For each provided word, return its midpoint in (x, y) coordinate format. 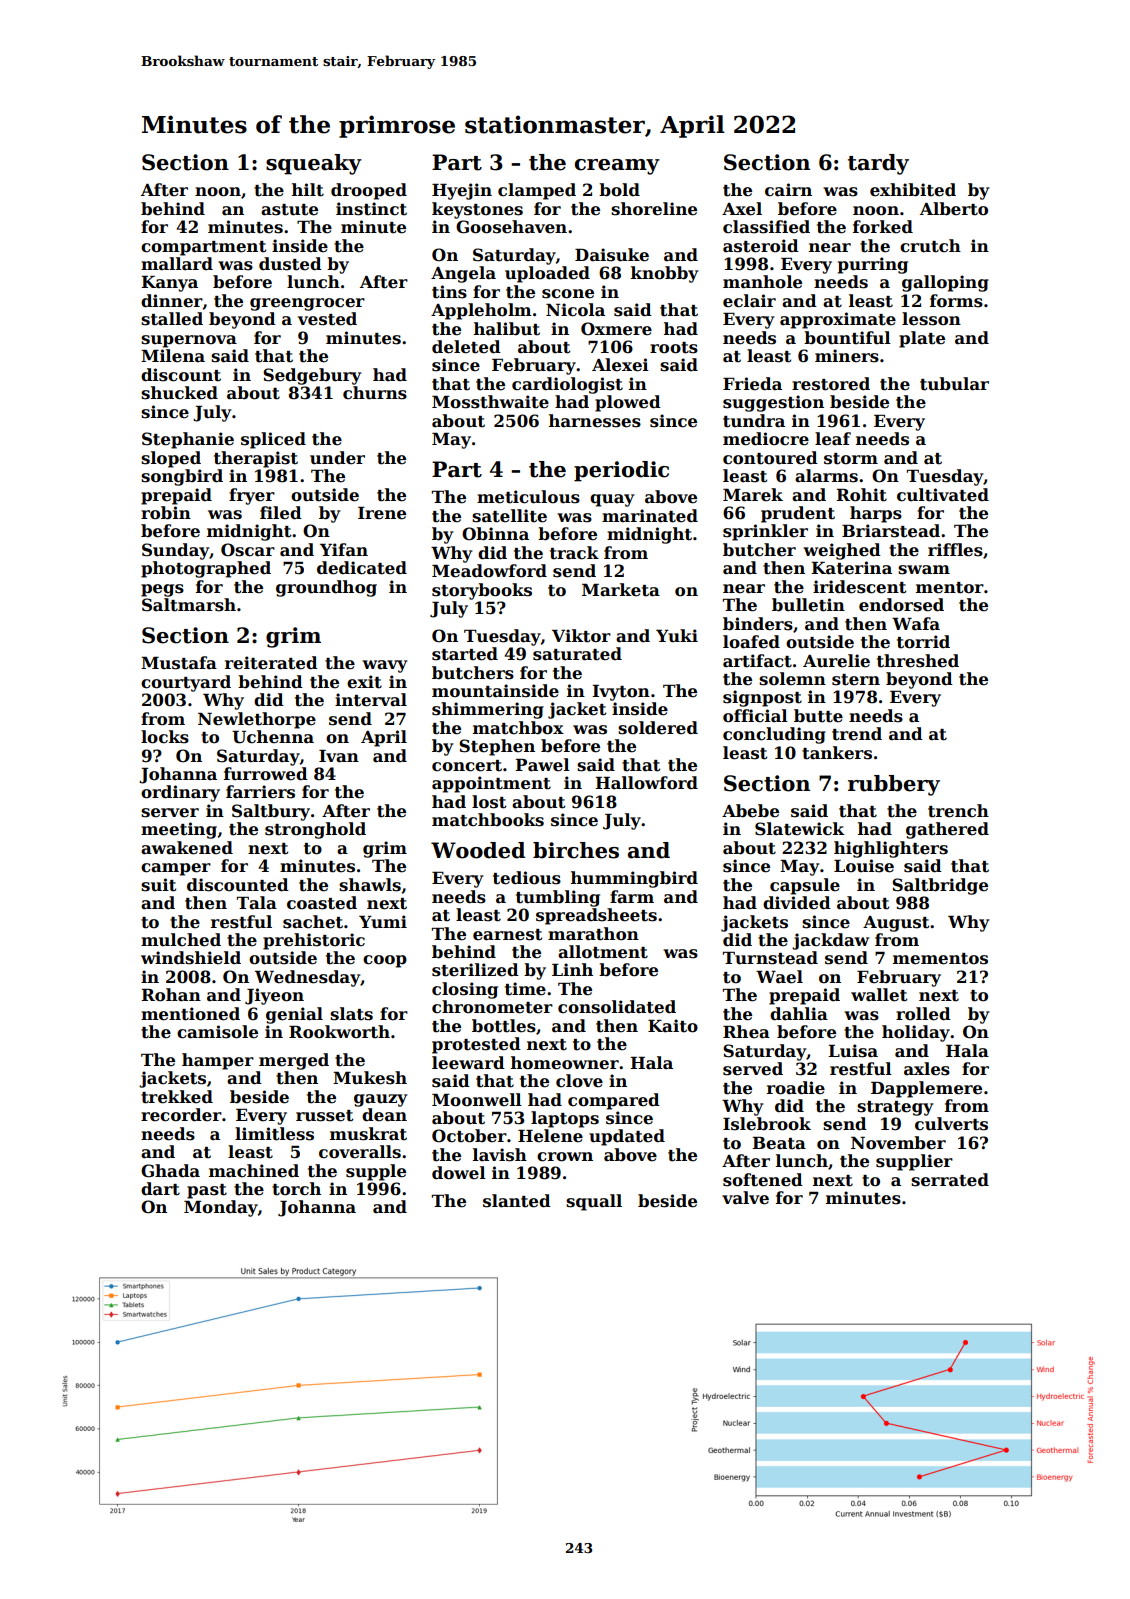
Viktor (581, 636)
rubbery (894, 785)
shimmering (488, 710)
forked (883, 227)
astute (289, 210)
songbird (182, 477)
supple (376, 1172)
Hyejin (462, 191)
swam (924, 570)
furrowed (266, 774)
